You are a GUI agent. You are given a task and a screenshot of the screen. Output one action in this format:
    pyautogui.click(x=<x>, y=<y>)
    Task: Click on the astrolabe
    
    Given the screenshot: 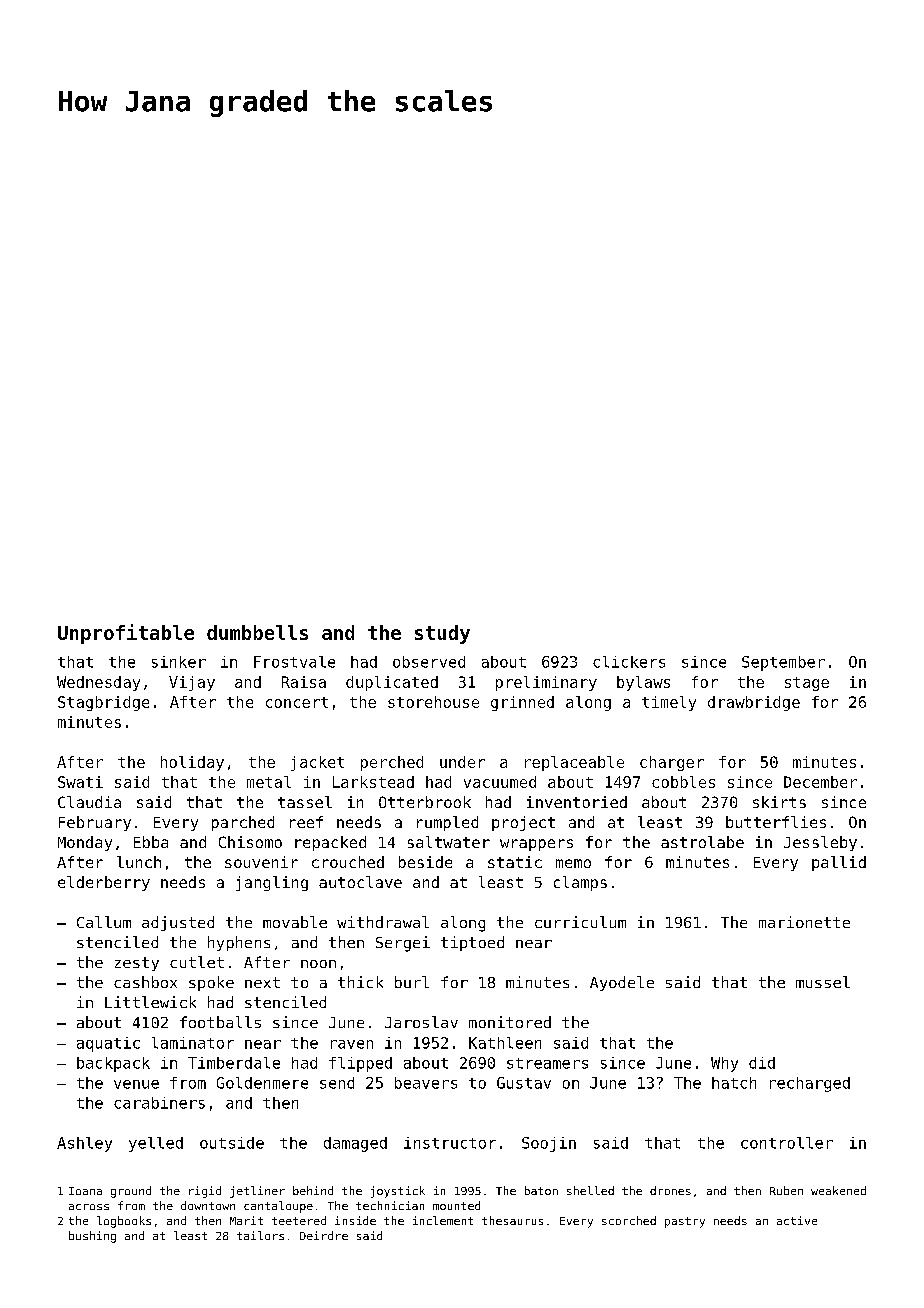 What is the action you would take?
    pyautogui.click(x=702, y=842)
